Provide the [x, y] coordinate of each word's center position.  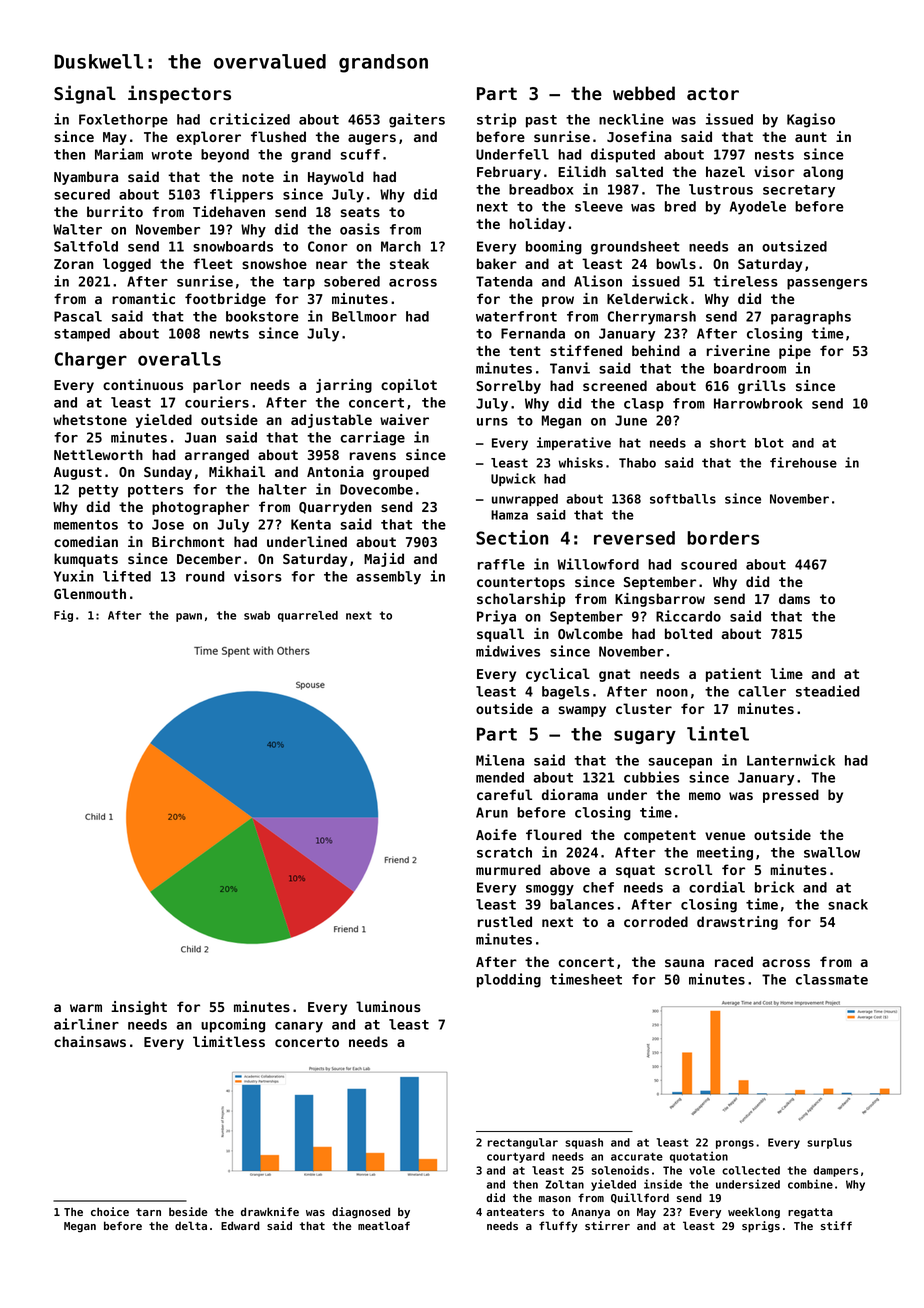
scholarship [521, 600]
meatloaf [384, 1225]
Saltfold [86, 246]
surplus [829, 1143]
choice [110, 1211]
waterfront [516, 316]
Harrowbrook [758, 403]
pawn [189, 617]
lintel [718, 733]
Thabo [637, 463]
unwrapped [525, 500]
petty [99, 491]
